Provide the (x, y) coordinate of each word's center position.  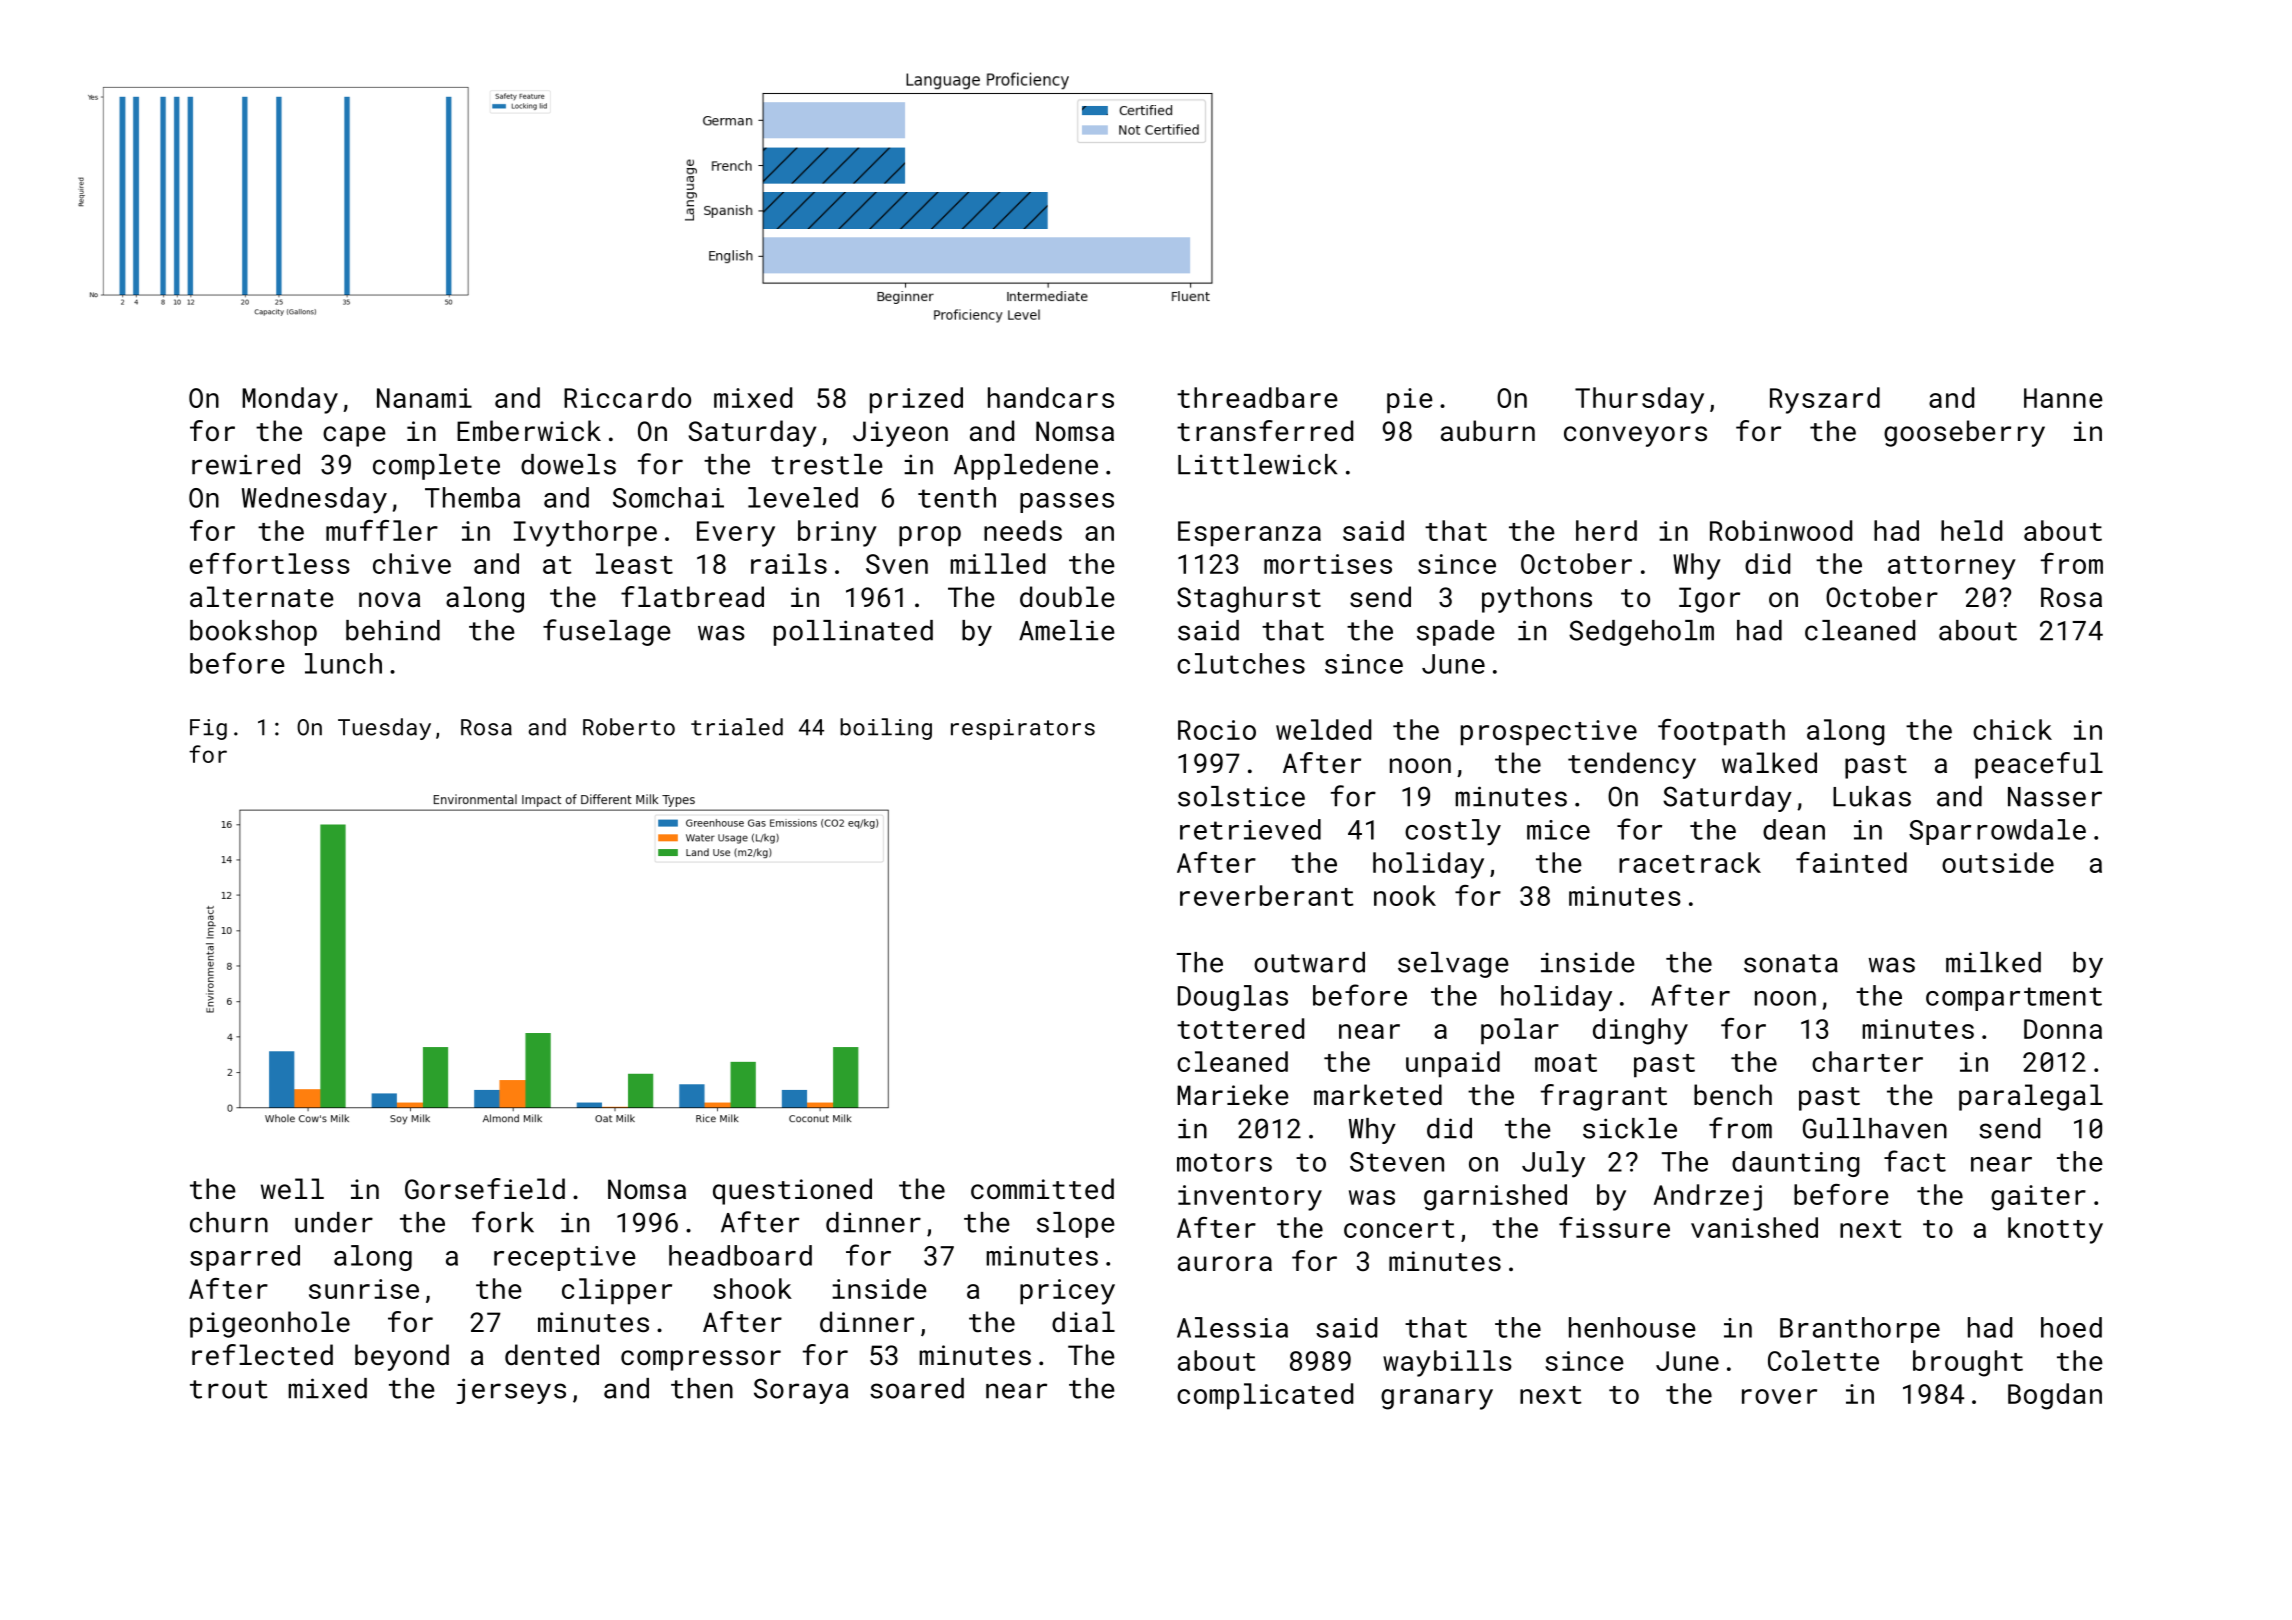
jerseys (511, 1391)
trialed (737, 727)
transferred (1265, 430)
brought (1968, 1363)
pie (1410, 401)
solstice (1241, 796)
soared (917, 1388)
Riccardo (627, 397)
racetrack (1690, 862)
